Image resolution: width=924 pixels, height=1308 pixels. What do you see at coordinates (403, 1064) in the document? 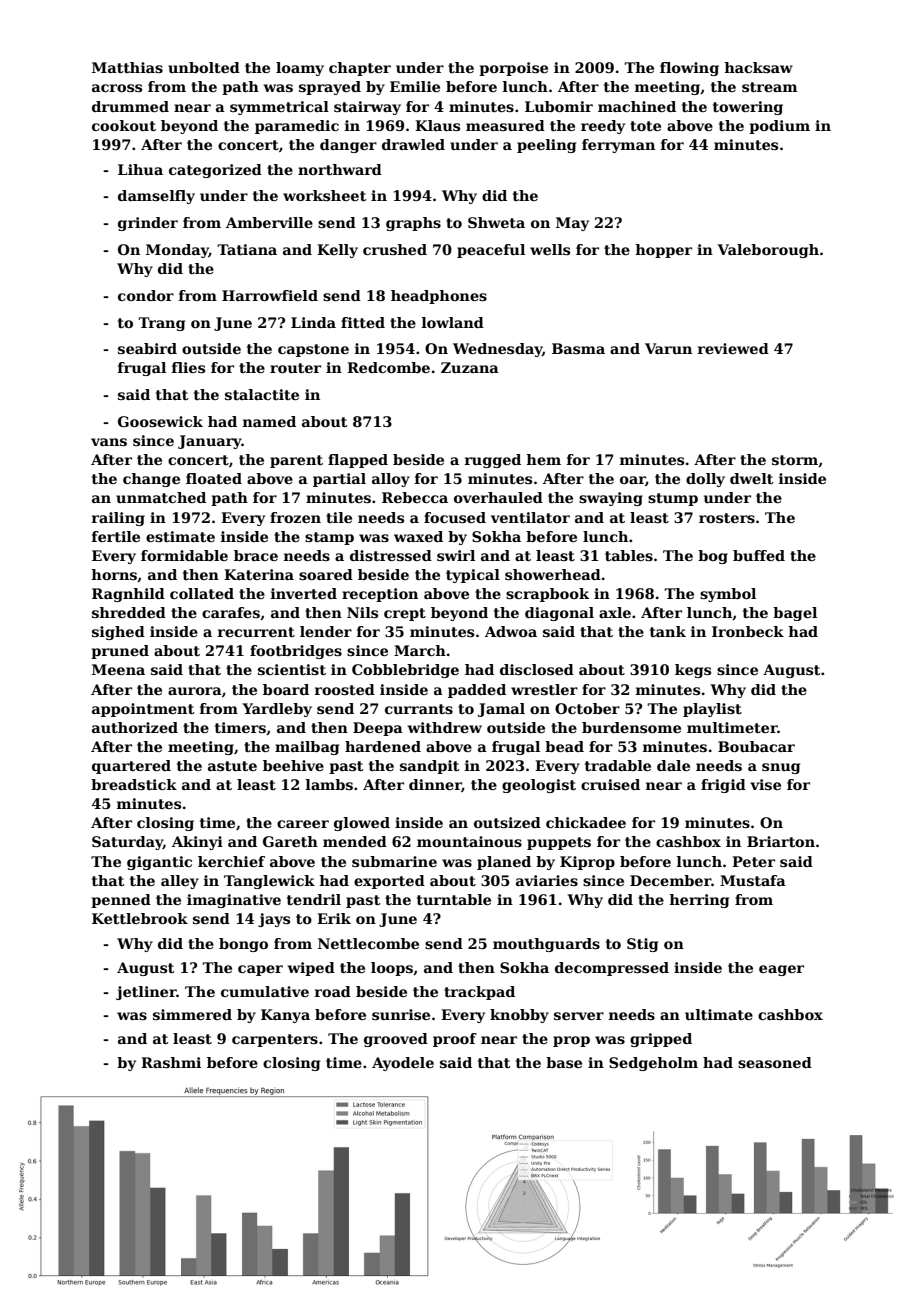
I see `Ayodele` at bounding box center [403, 1064].
